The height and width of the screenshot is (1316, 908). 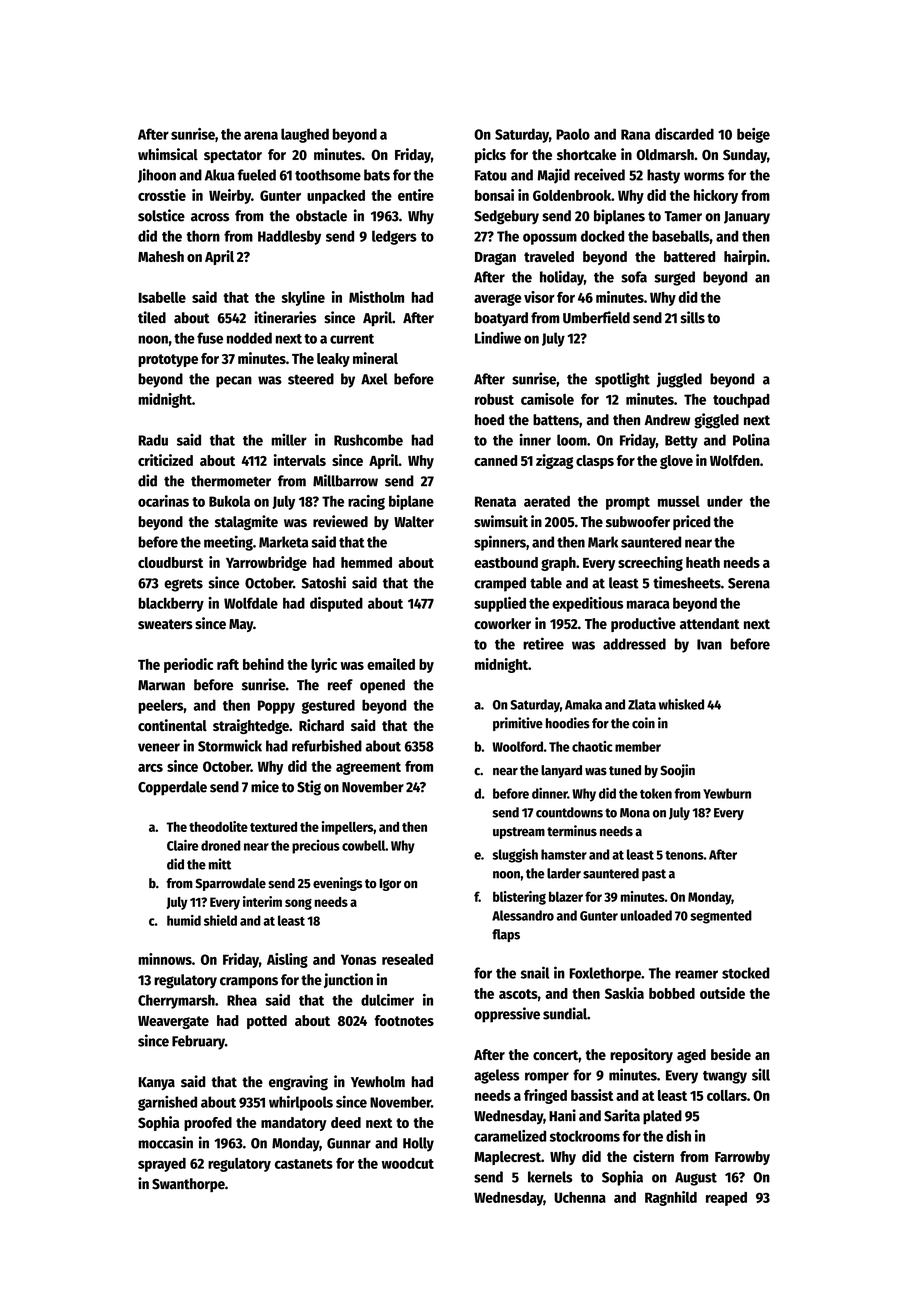 What do you see at coordinates (377, 175) in the screenshot?
I see `bats` at bounding box center [377, 175].
